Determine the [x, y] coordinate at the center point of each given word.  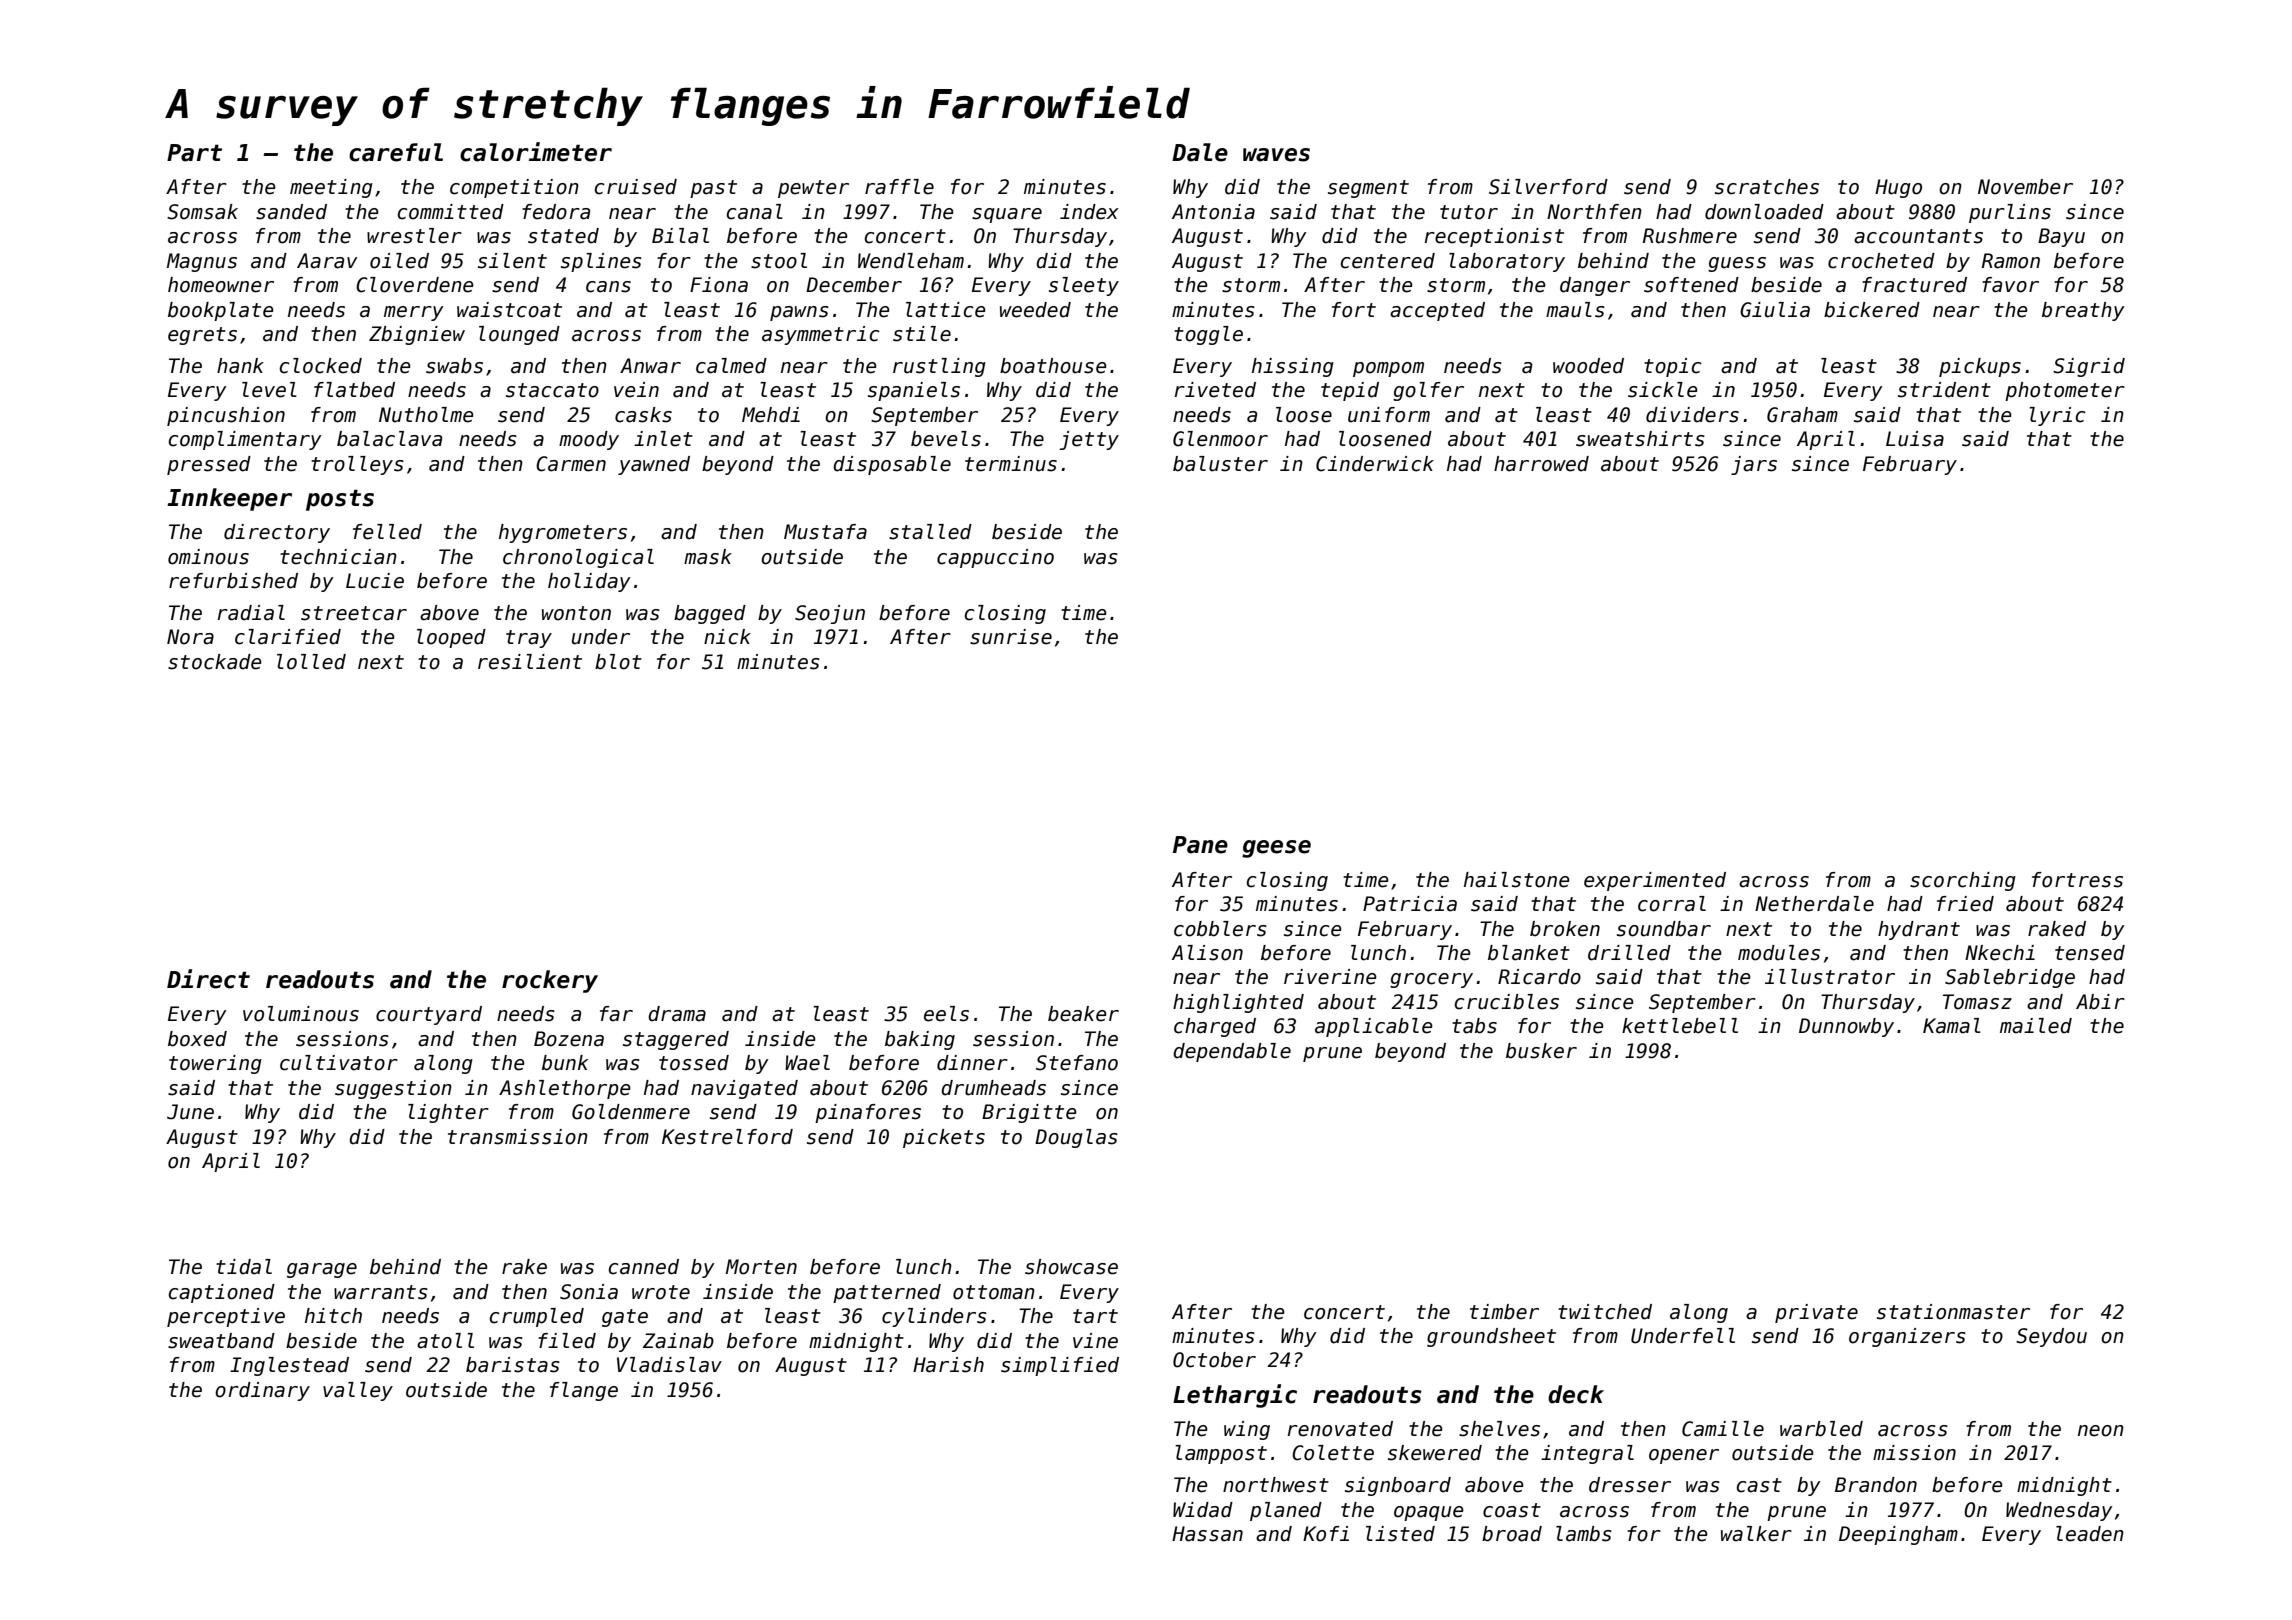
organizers [1907, 1337]
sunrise [1011, 637]
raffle [899, 187]
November [2025, 187]
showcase [1071, 1267]
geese [1276, 849]
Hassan [1207, 1534]
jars [1754, 465]
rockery [550, 981]
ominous [208, 557]
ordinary [262, 1391]
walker [1756, 1534]
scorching [1963, 881]
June [190, 1112]
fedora [556, 212]
